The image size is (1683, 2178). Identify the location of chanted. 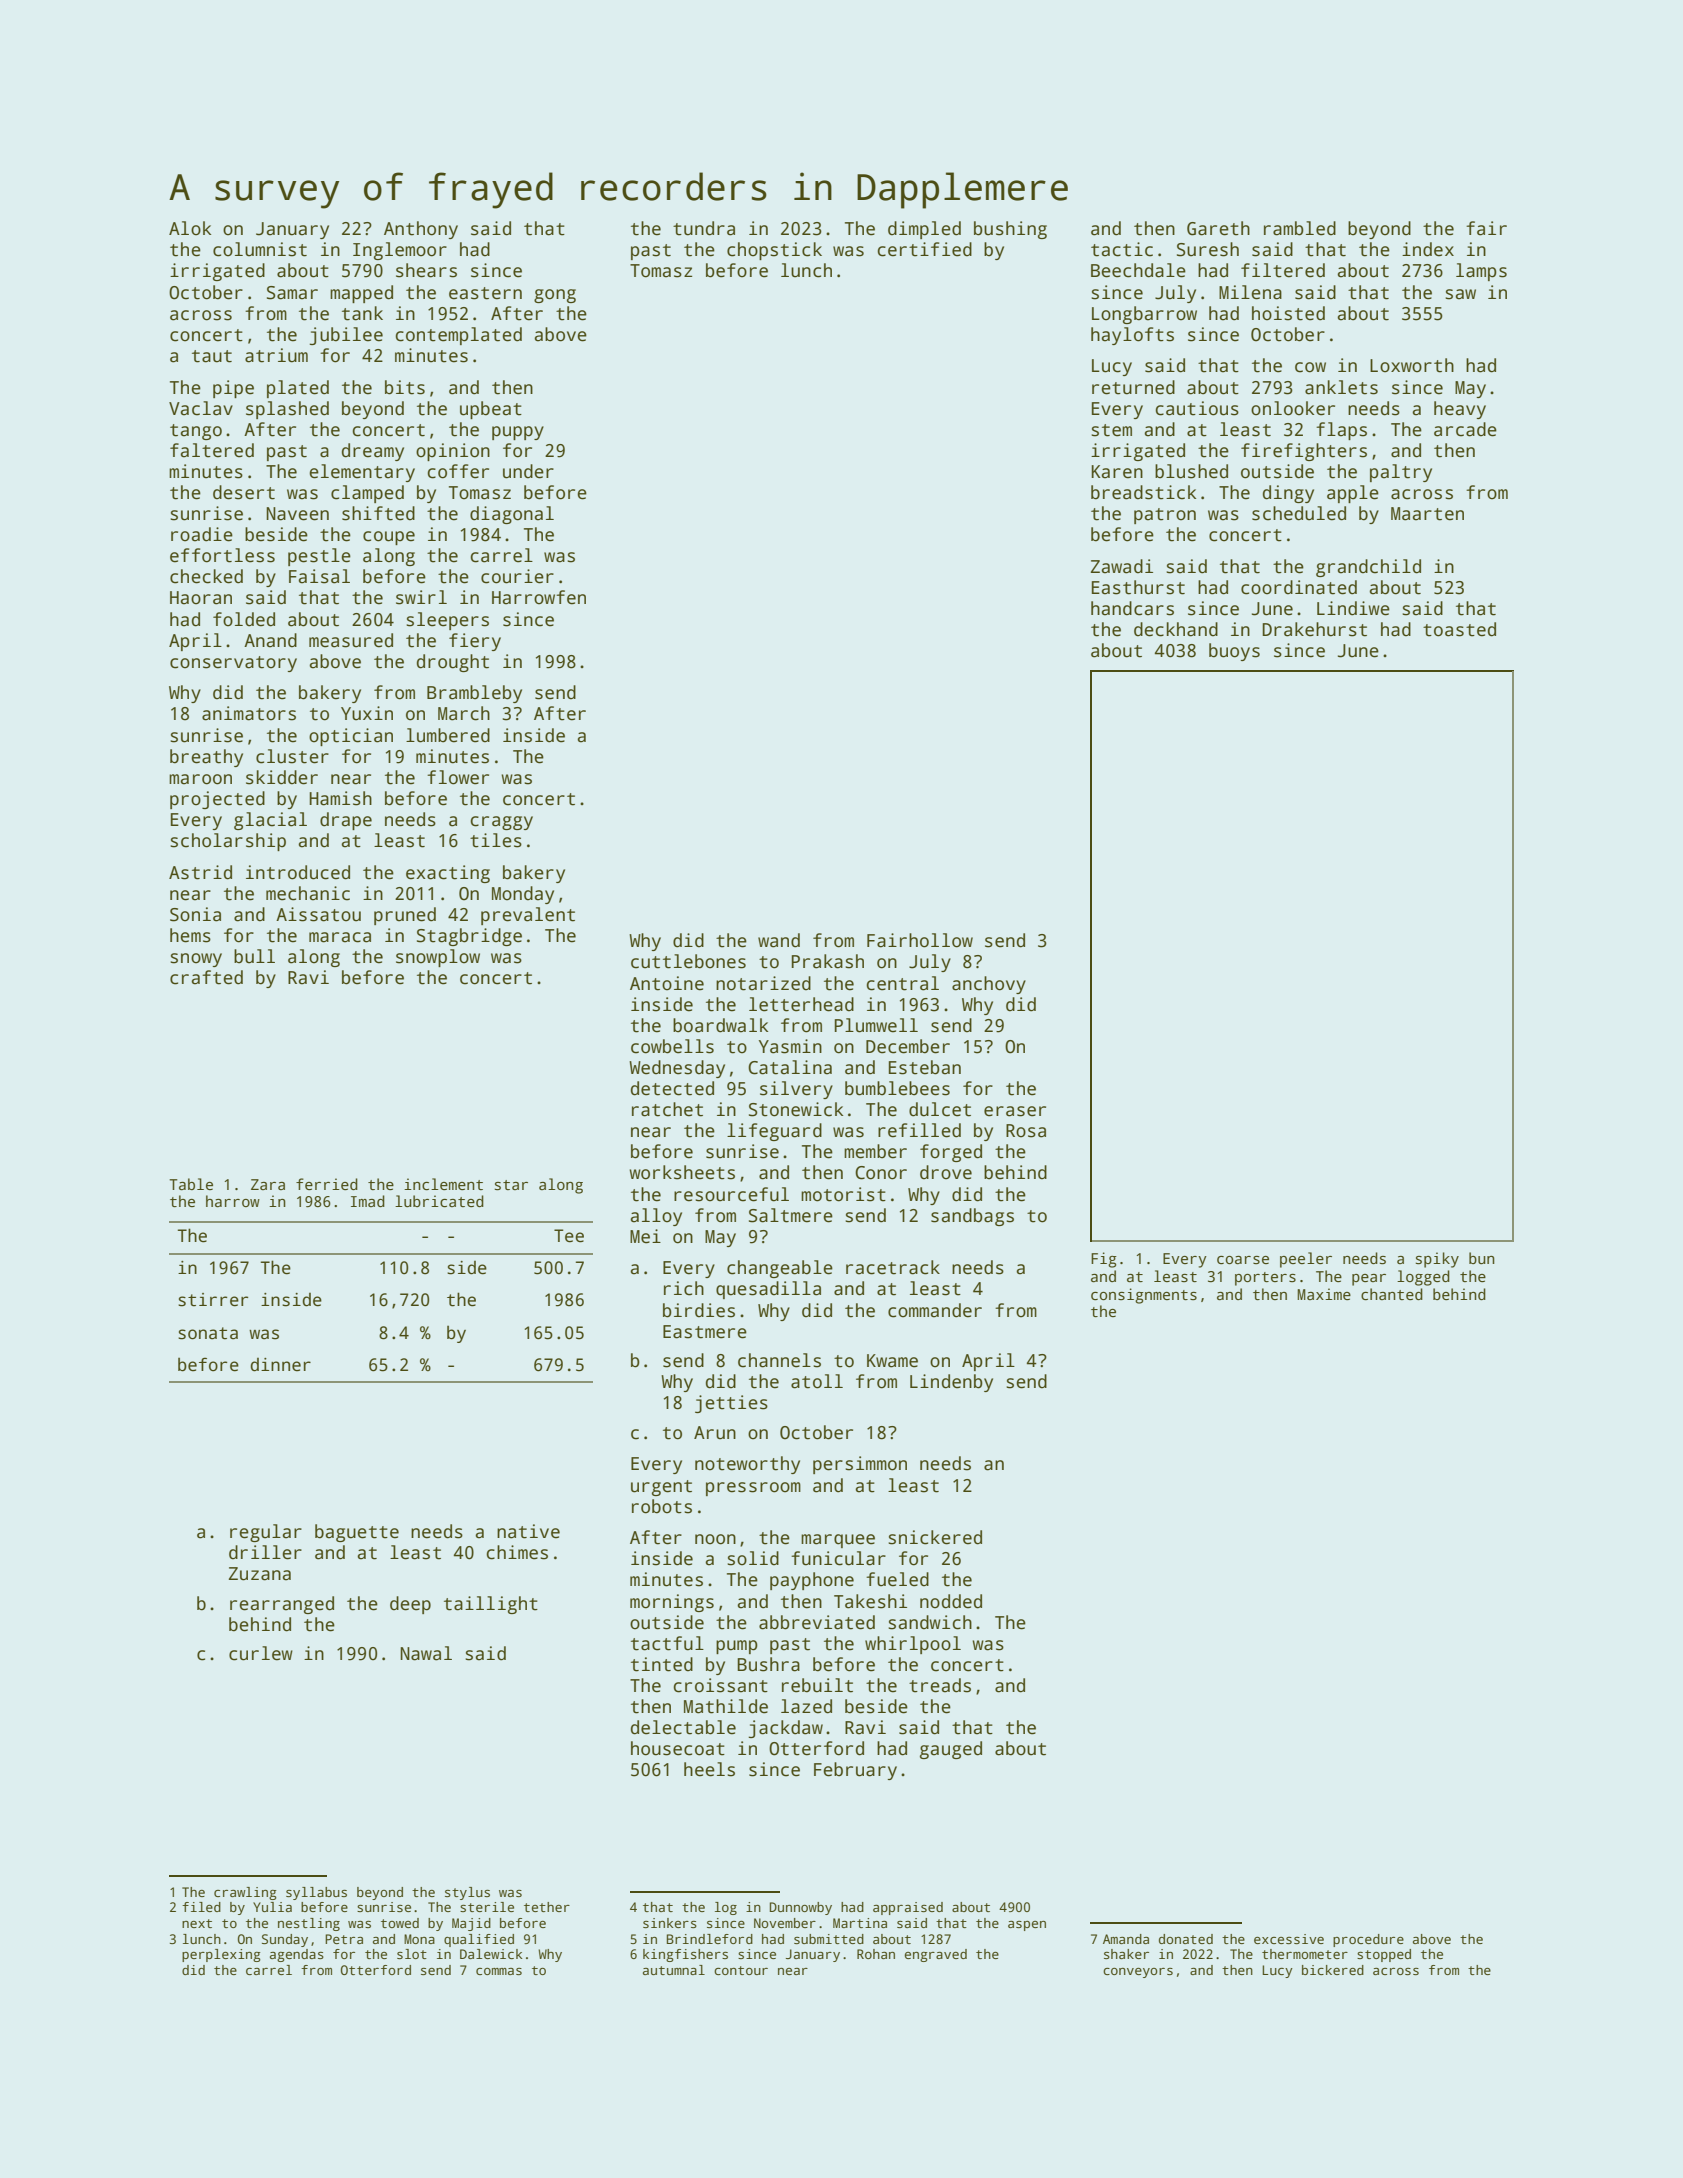
(1392, 1294).
